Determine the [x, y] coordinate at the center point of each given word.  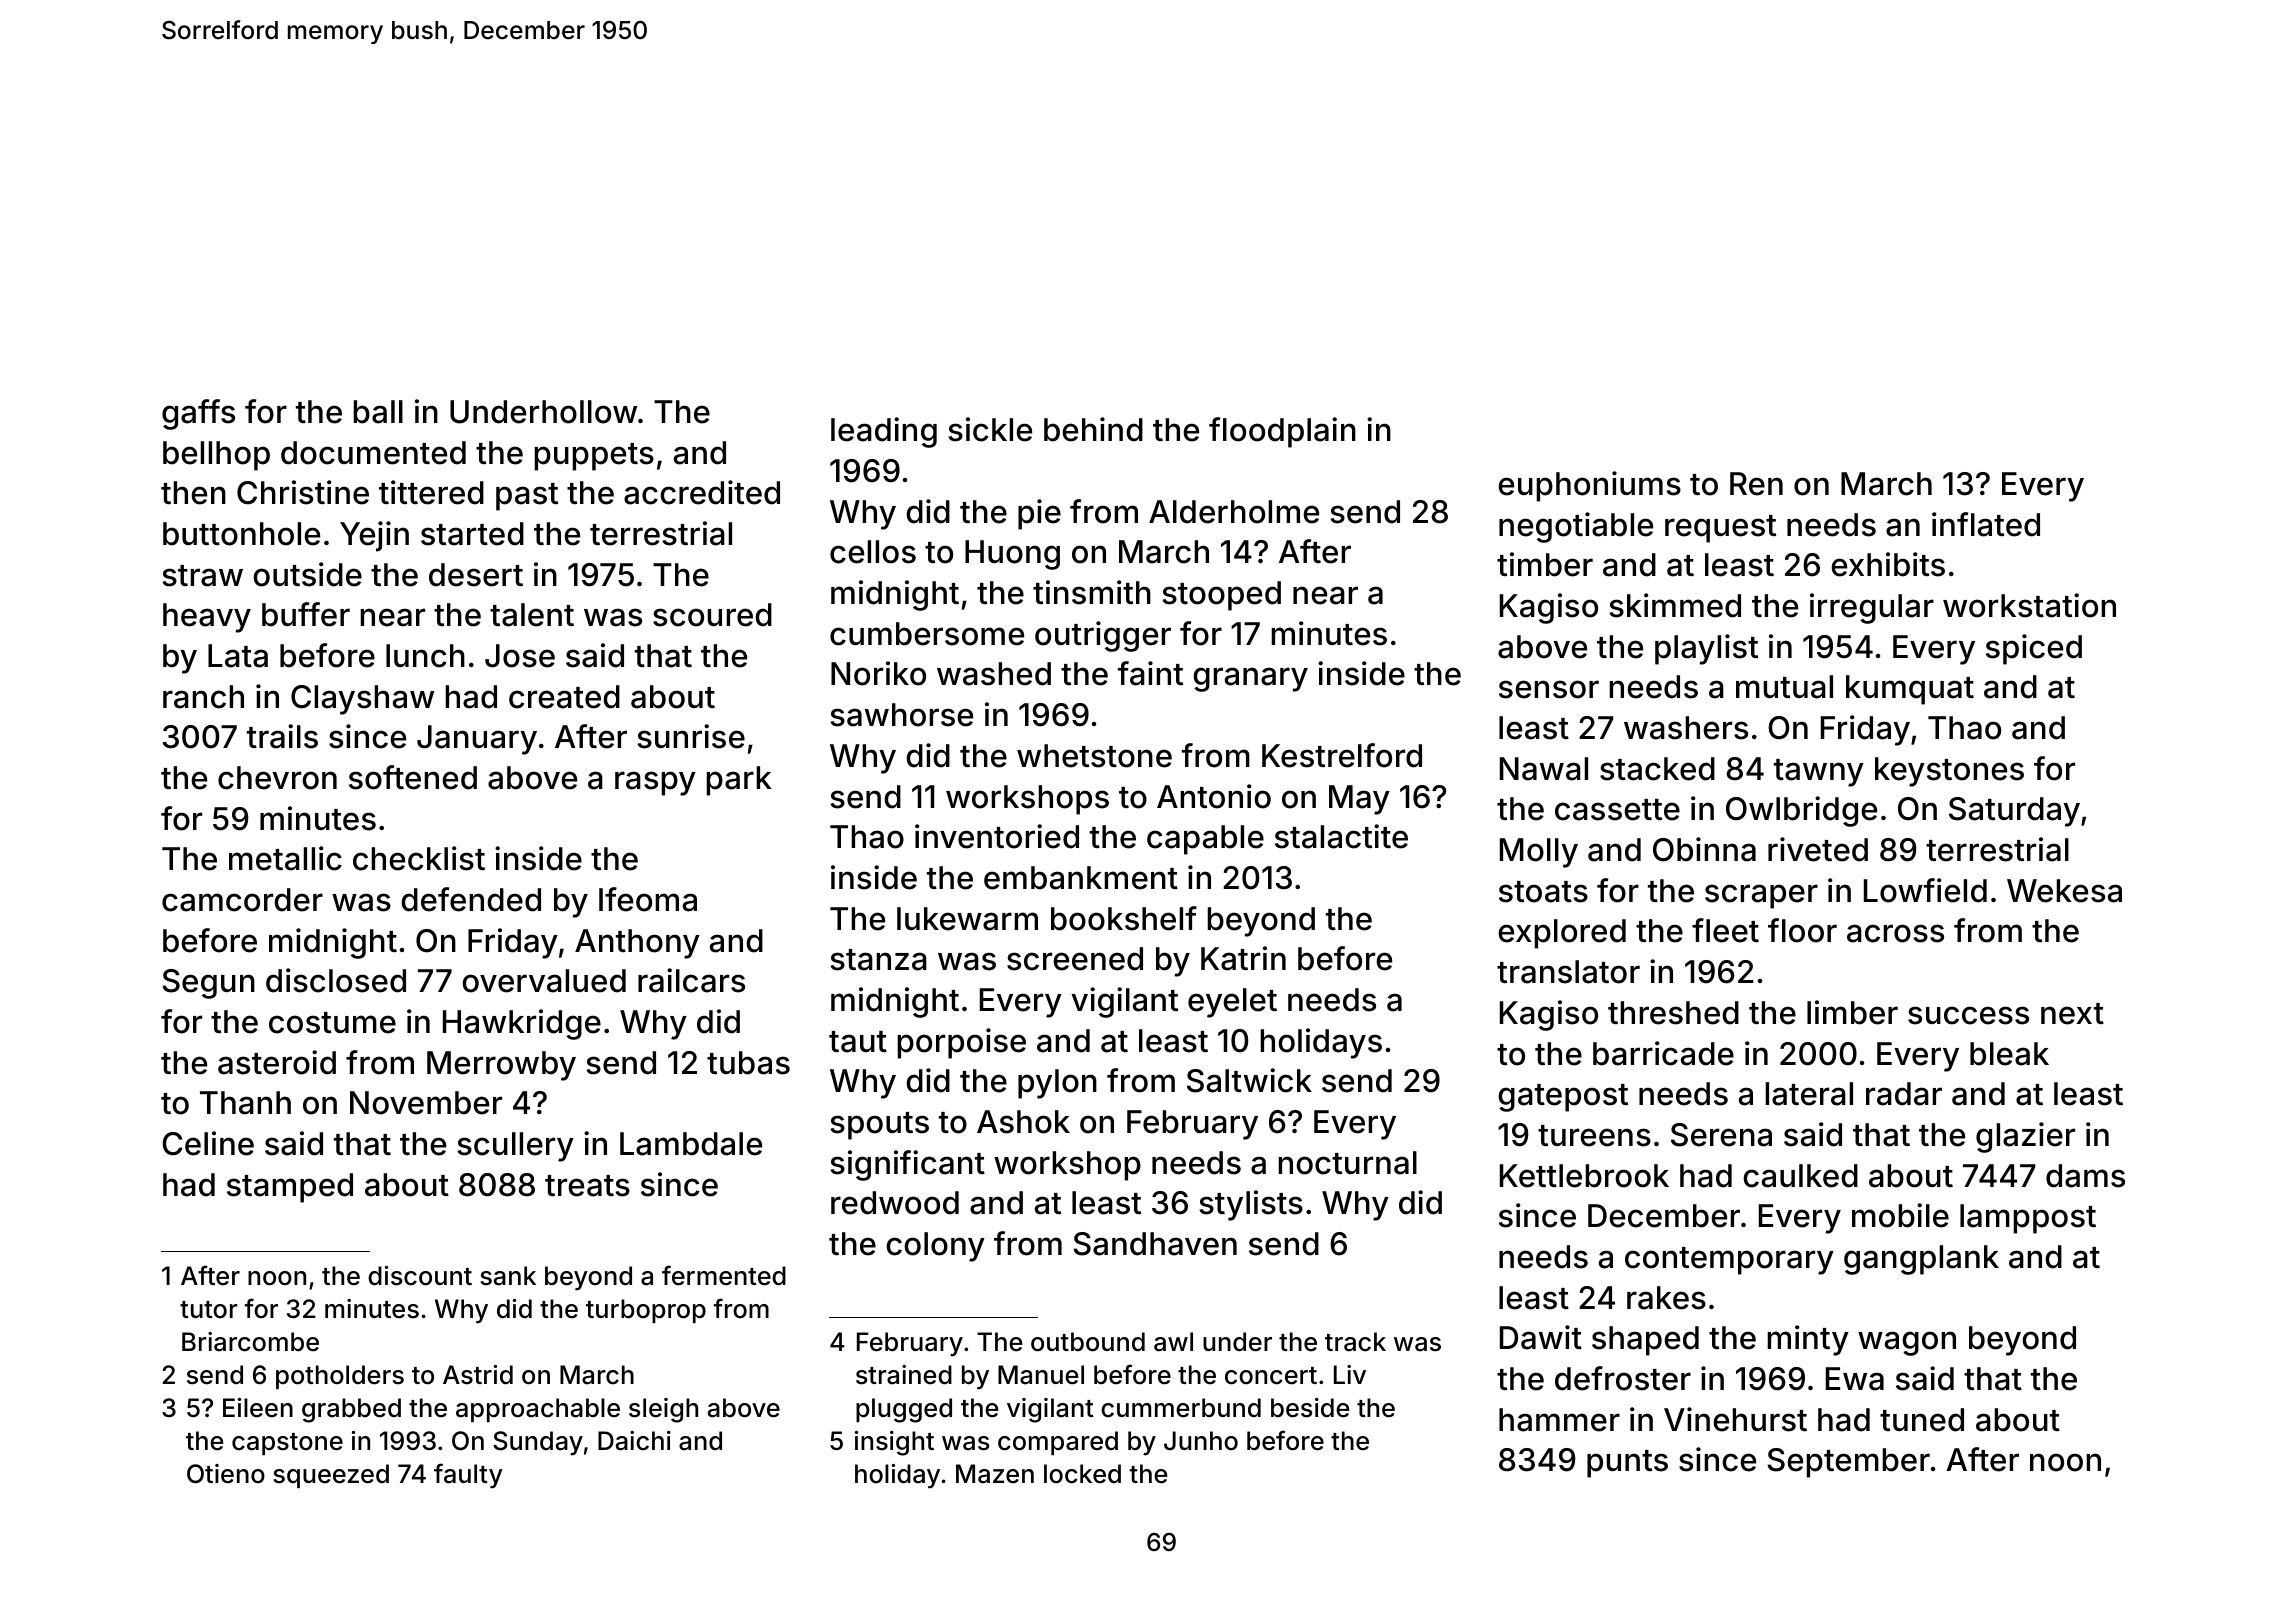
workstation [2029, 605]
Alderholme [1234, 512]
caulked [1800, 1176]
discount [420, 1276]
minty [1808, 1340]
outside [307, 574]
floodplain [1282, 432]
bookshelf [1124, 918]
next [2072, 1014]
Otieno [226, 1474]
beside [1310, 1408]
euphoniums [1589, 486]
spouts [879, 1126]
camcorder [242, 900]
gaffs [198, 414]
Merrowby [501, 1066]
